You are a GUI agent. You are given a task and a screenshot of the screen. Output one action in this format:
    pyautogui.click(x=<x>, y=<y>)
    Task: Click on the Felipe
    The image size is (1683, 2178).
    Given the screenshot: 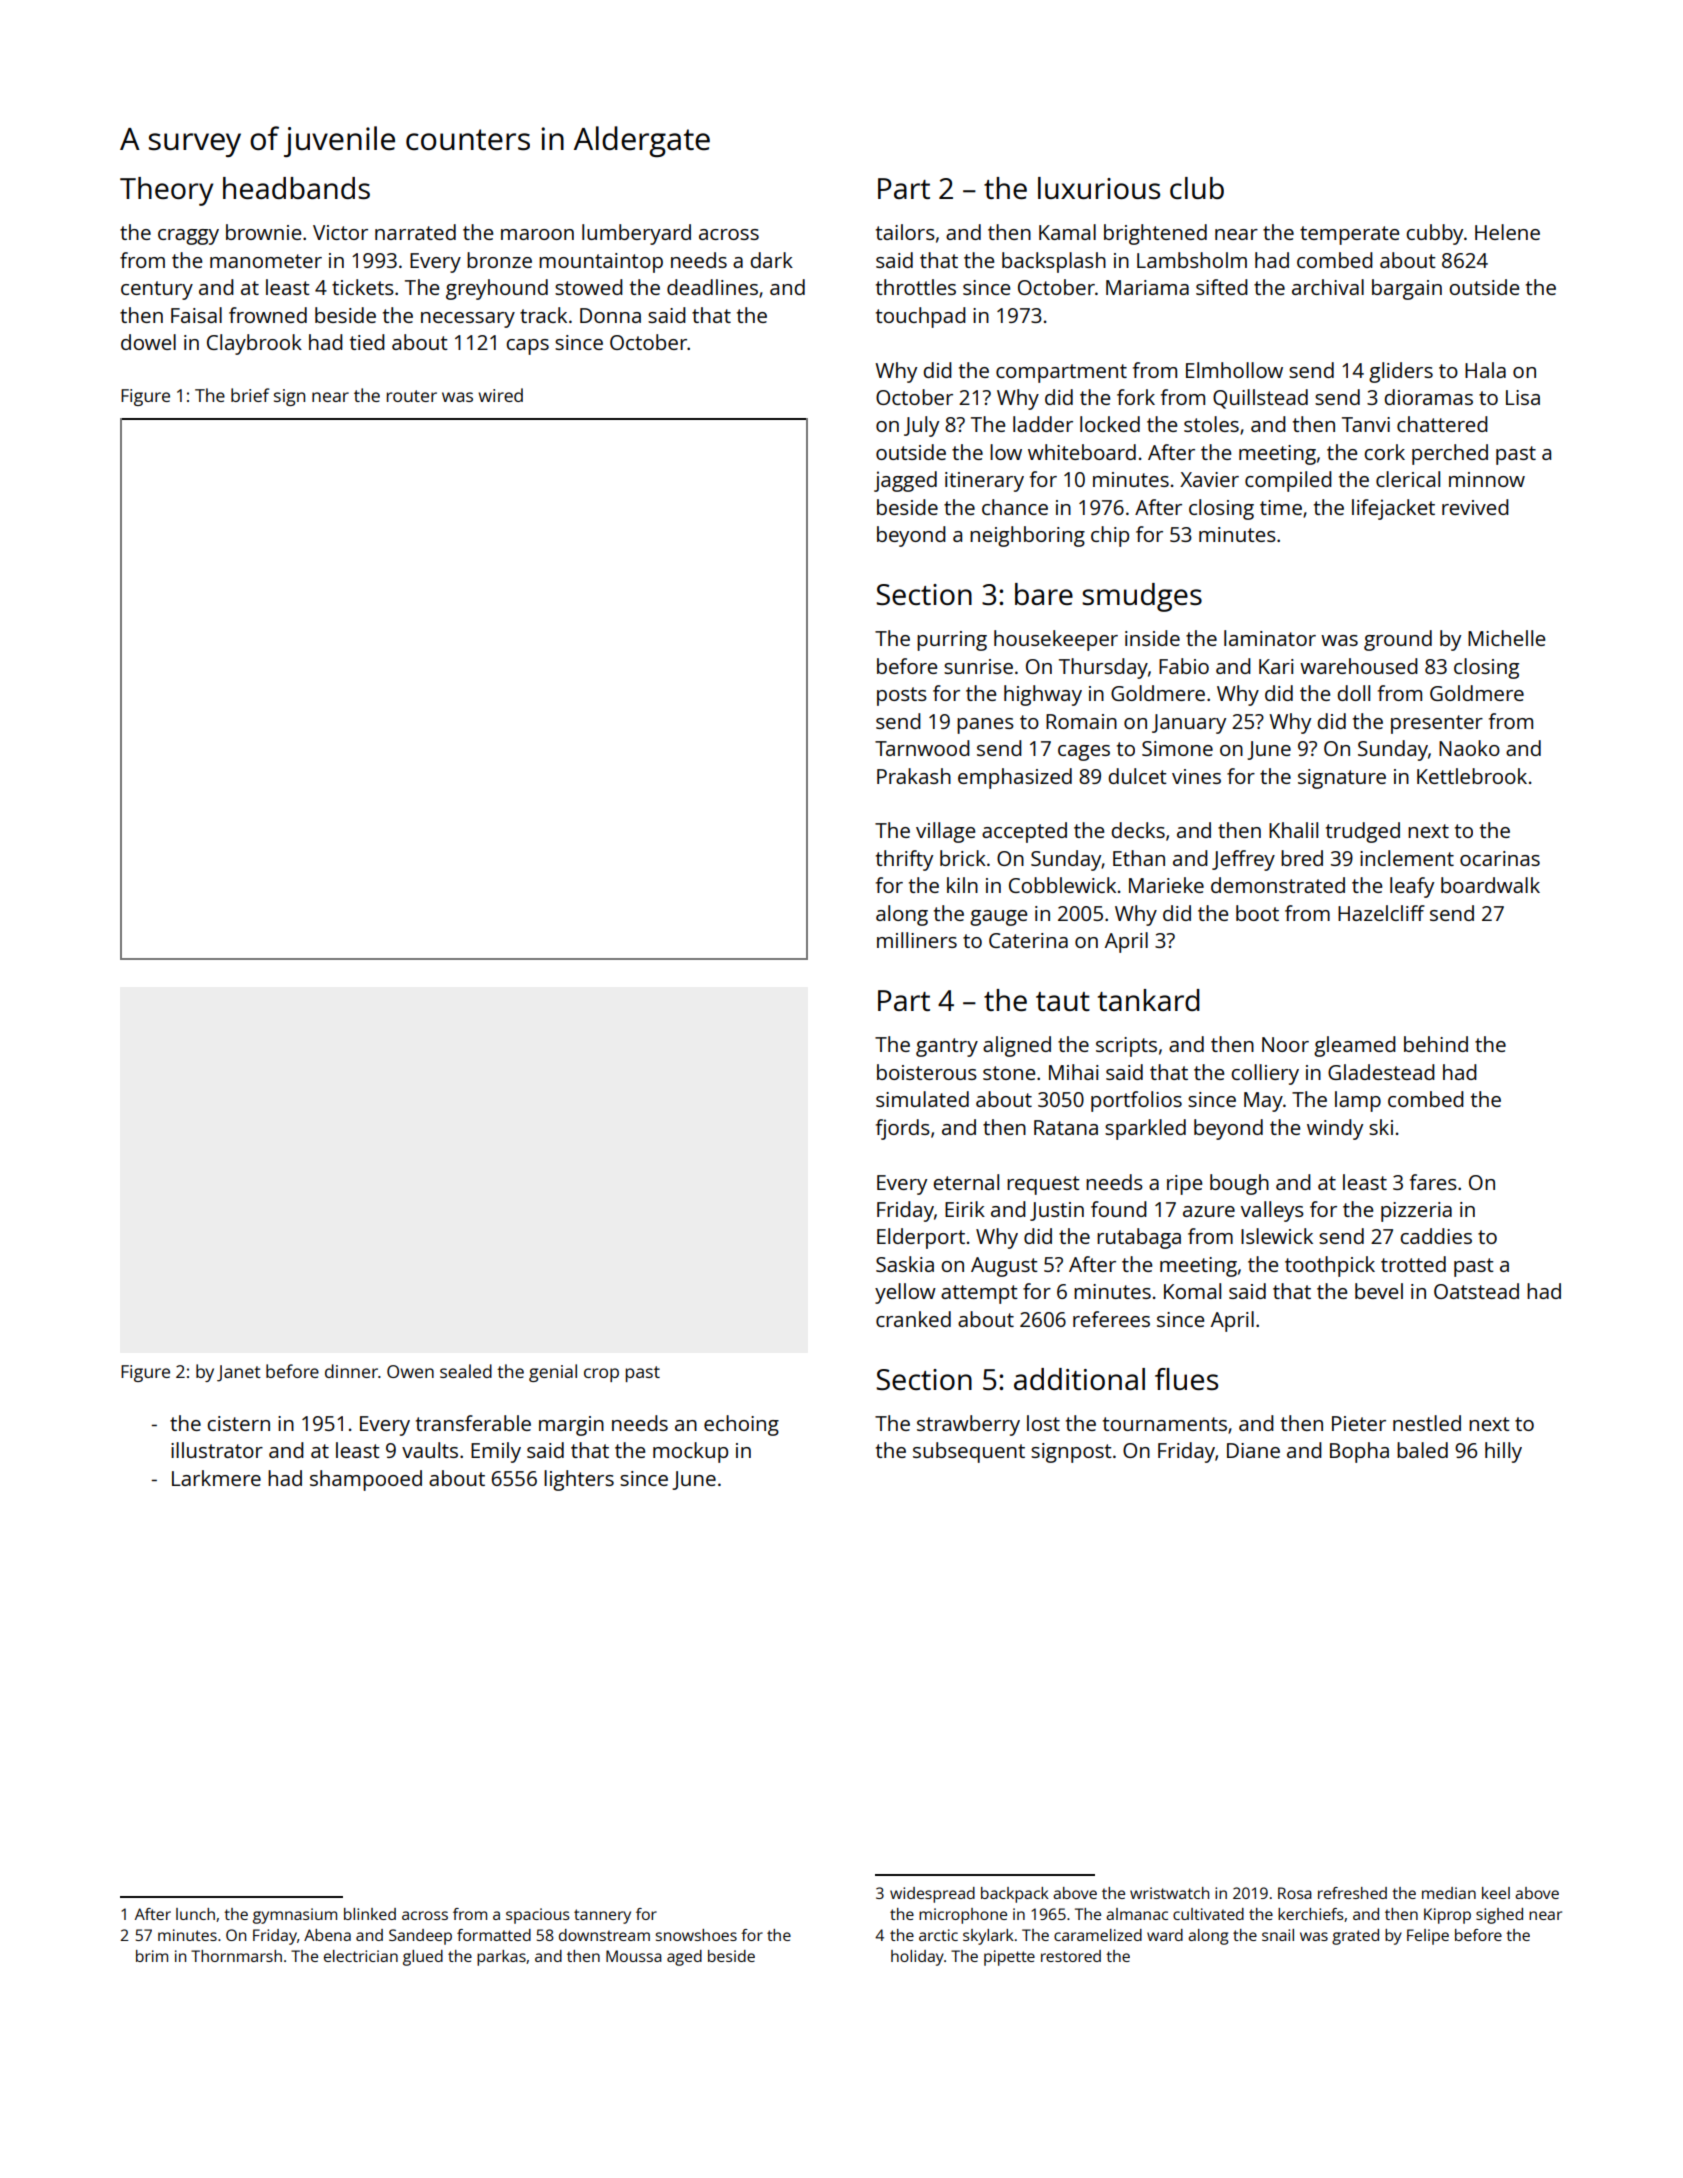 What is the action you would take?
    pyautogui.click(x=1428, y=1937)
